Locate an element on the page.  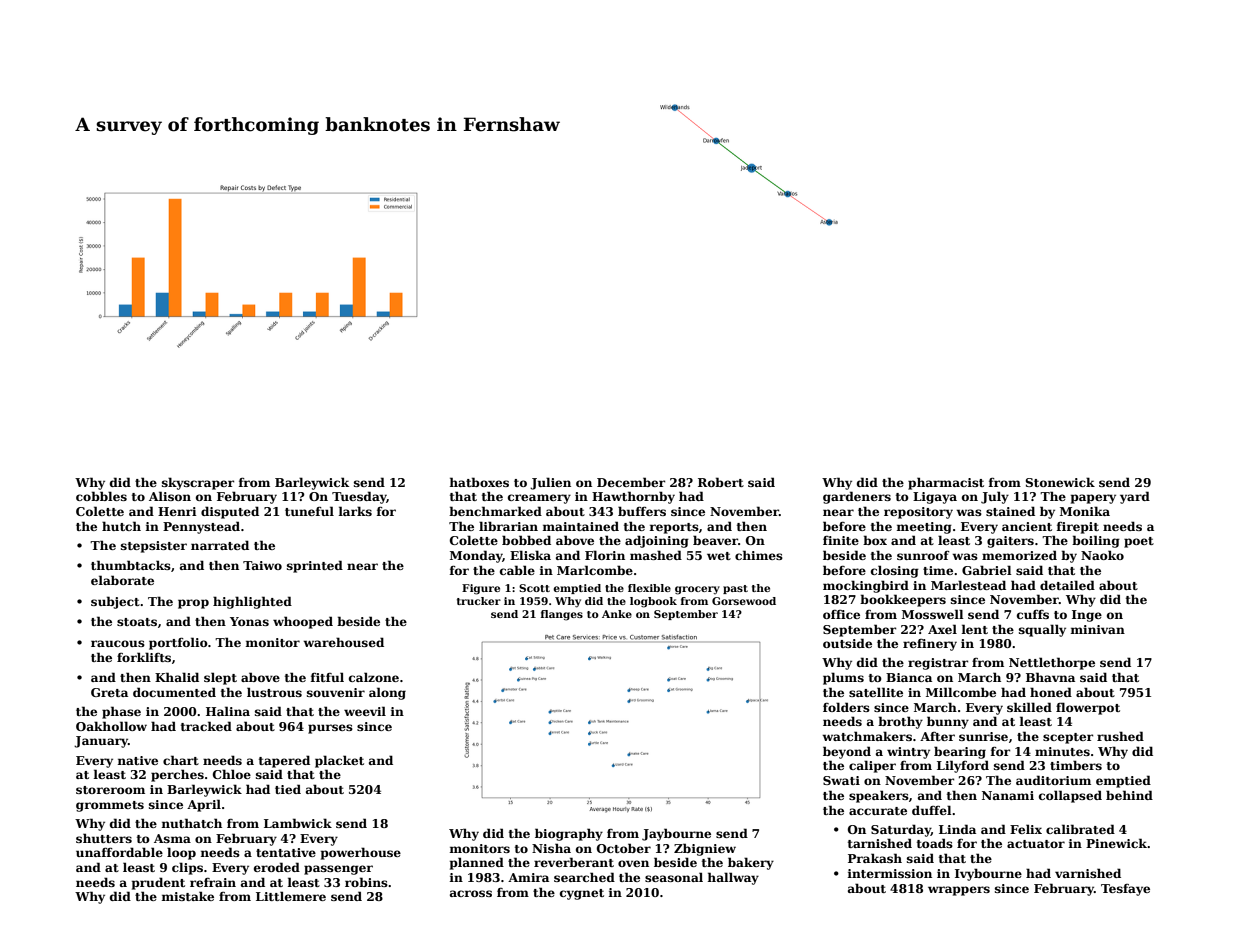
Stonewick is located at coordinates (1060, 482).
